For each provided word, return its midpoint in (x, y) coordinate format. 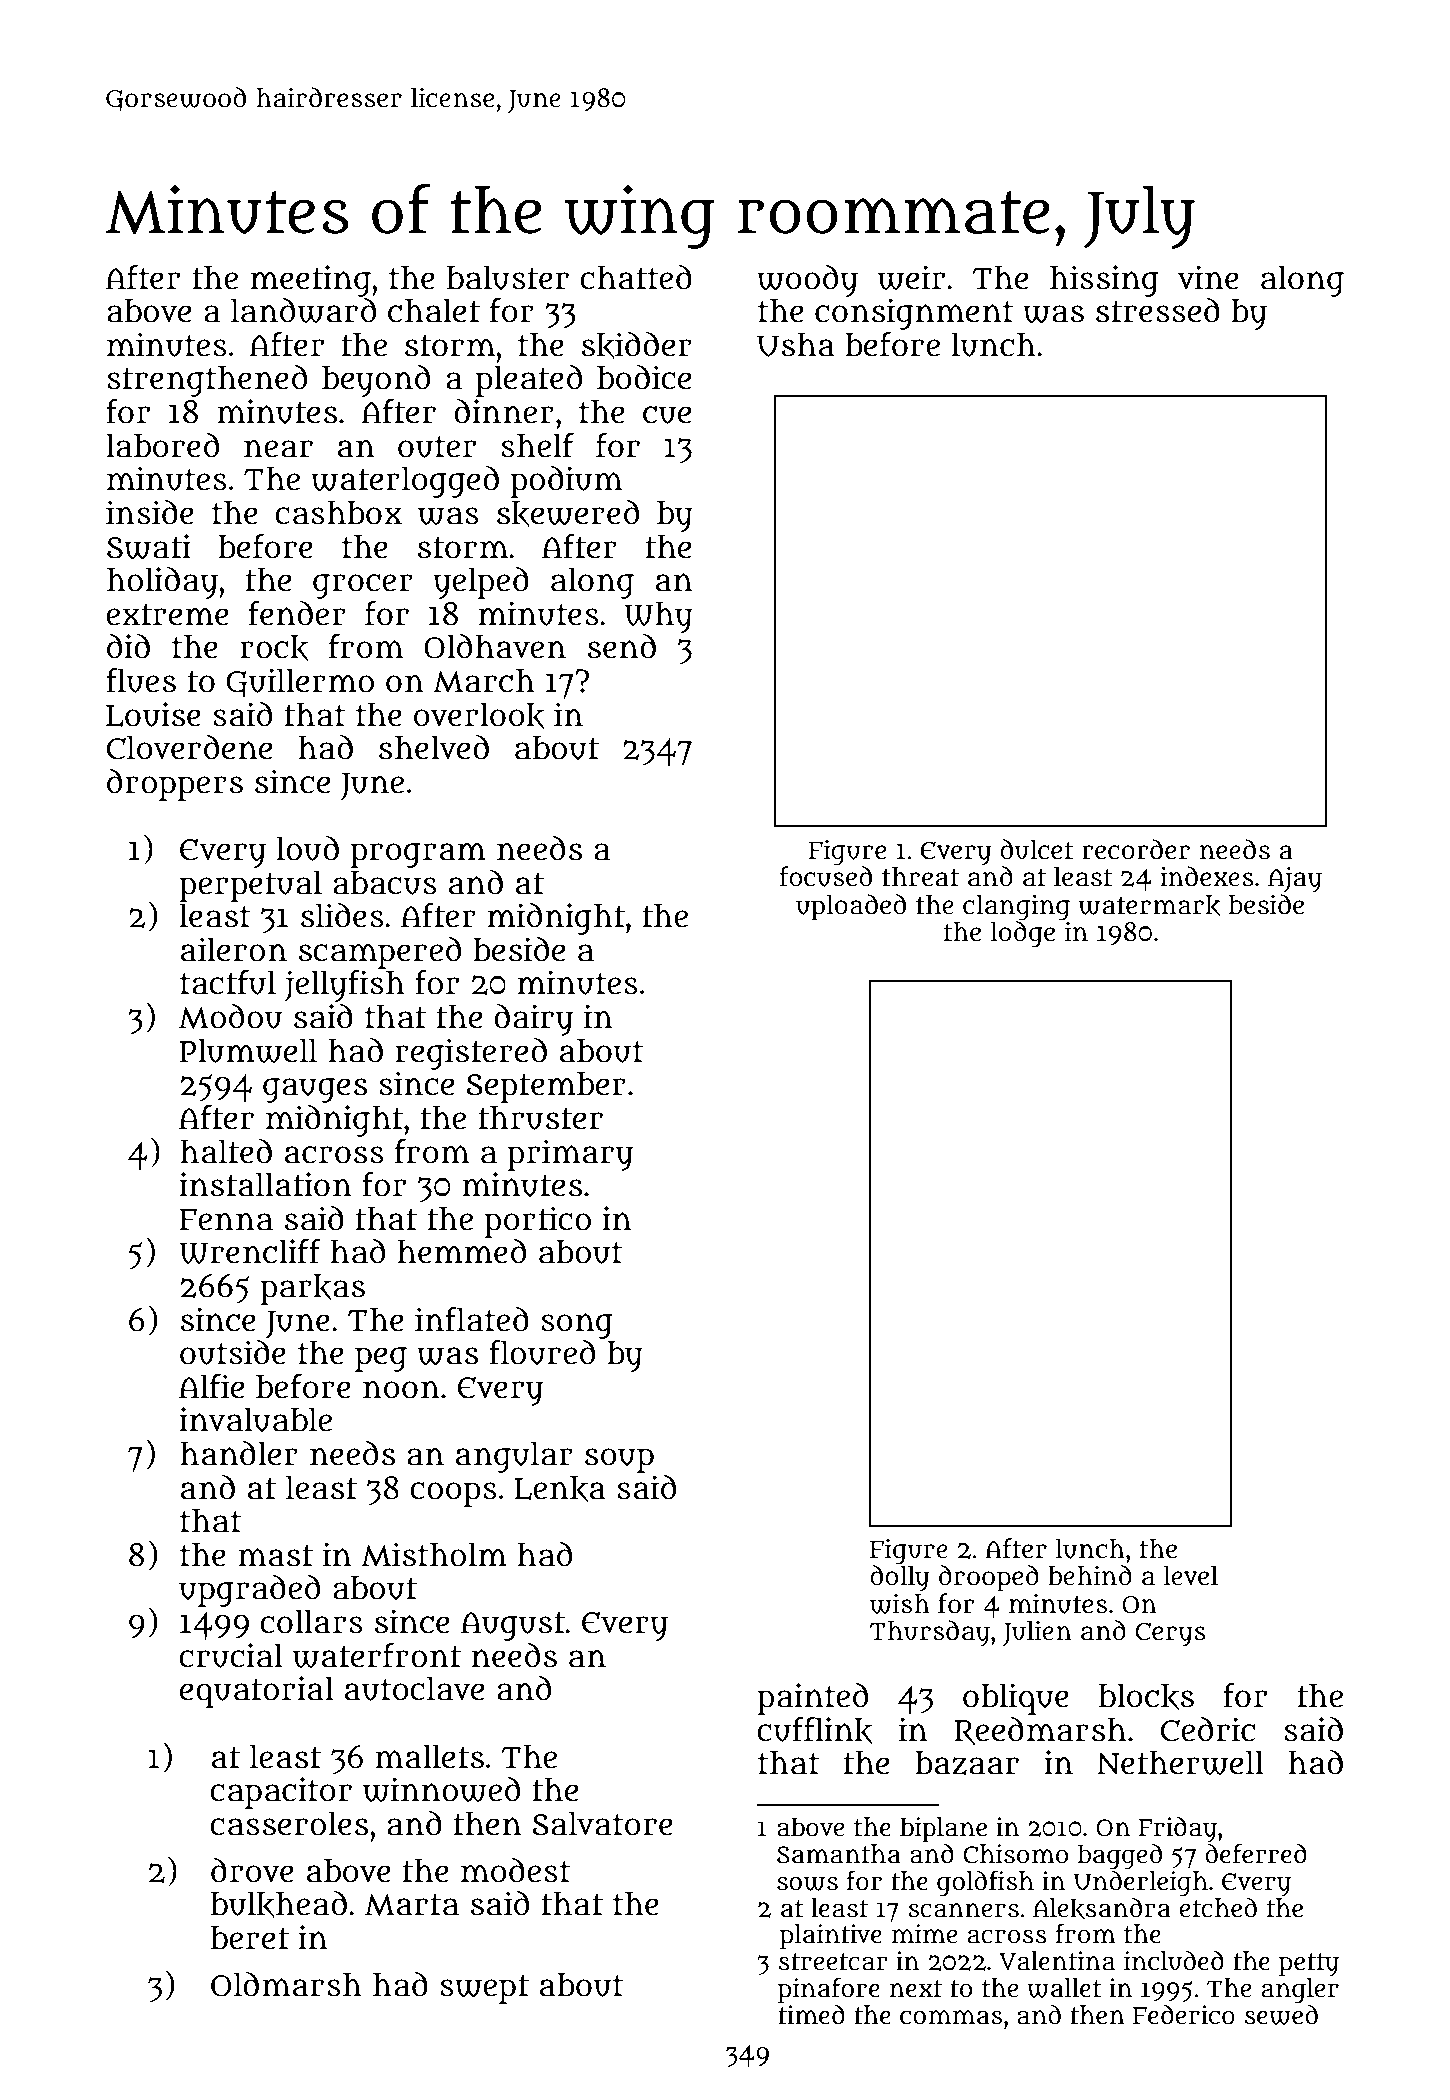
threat (920, 876)
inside (150, 512)
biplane (943, 1830)
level (1191, 1575)
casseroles (289, 1823)
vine (1208, 277)
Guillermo (300, 682)
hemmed (462, 1251)
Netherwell (1180, 1762)
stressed (1158, 310)
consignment (914, 314)
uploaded (851, 907)
